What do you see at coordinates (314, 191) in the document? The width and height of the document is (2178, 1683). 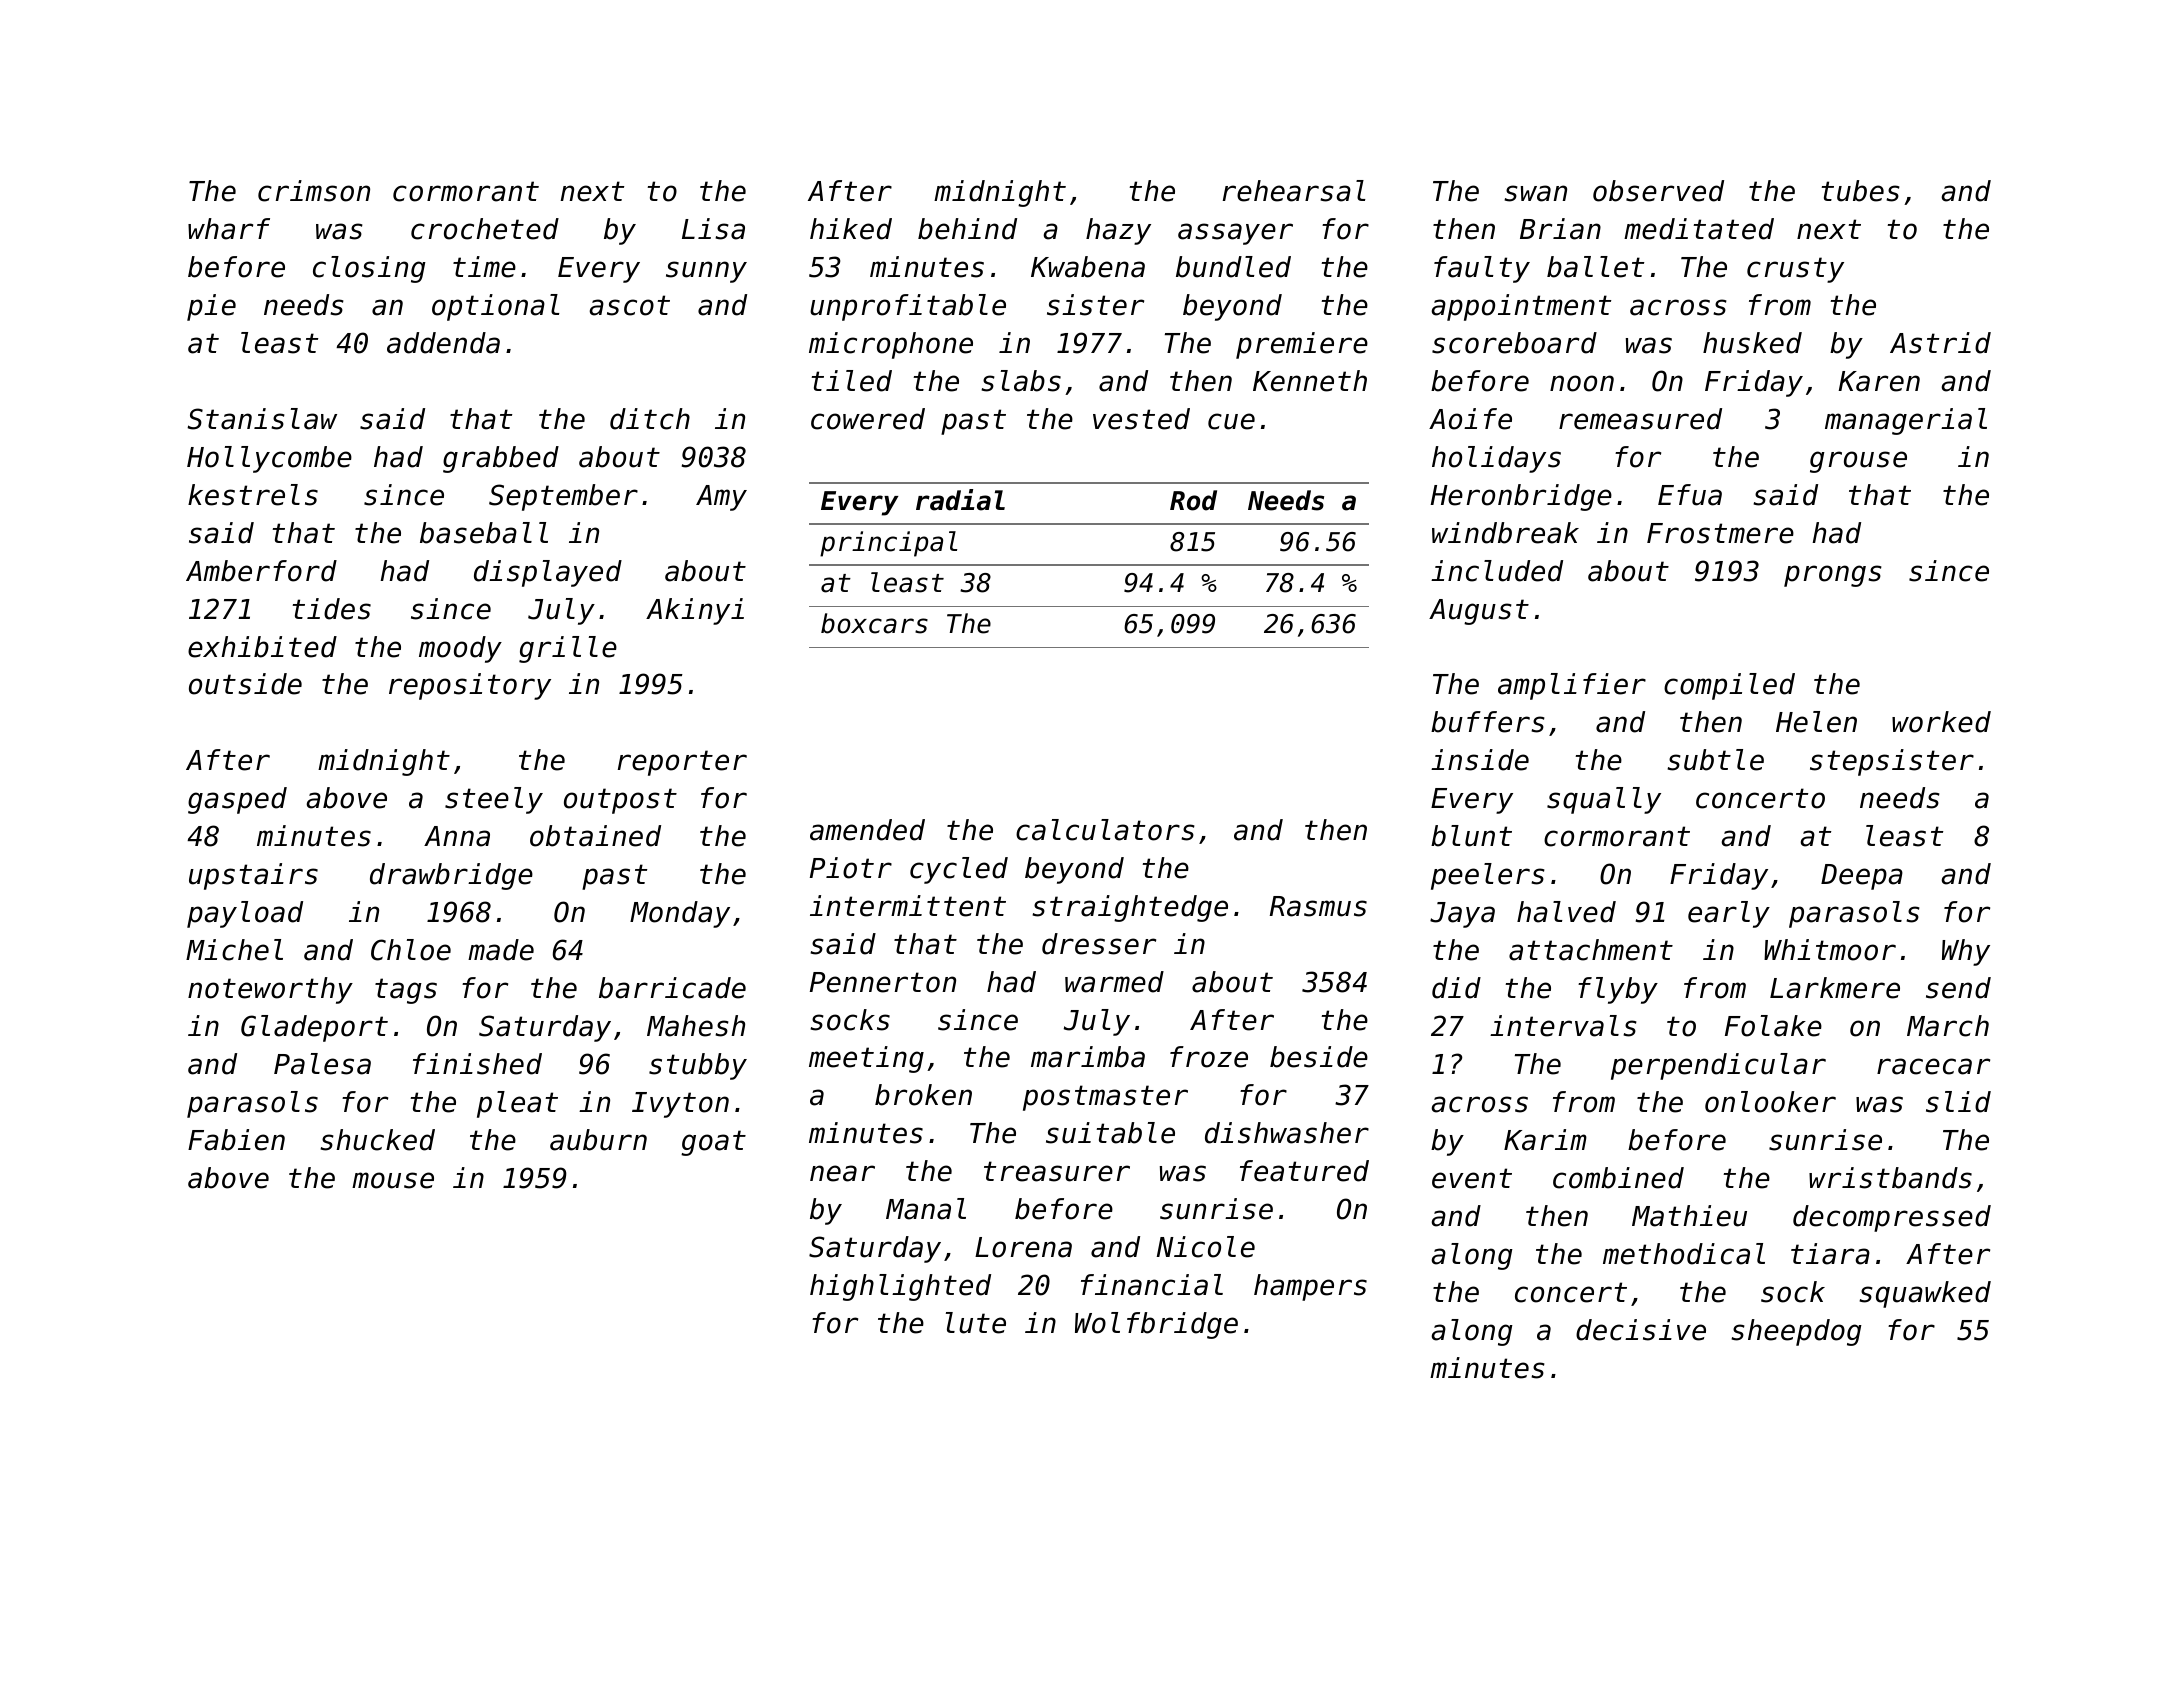 I see `crimson` at bounding box center [314, 191].
